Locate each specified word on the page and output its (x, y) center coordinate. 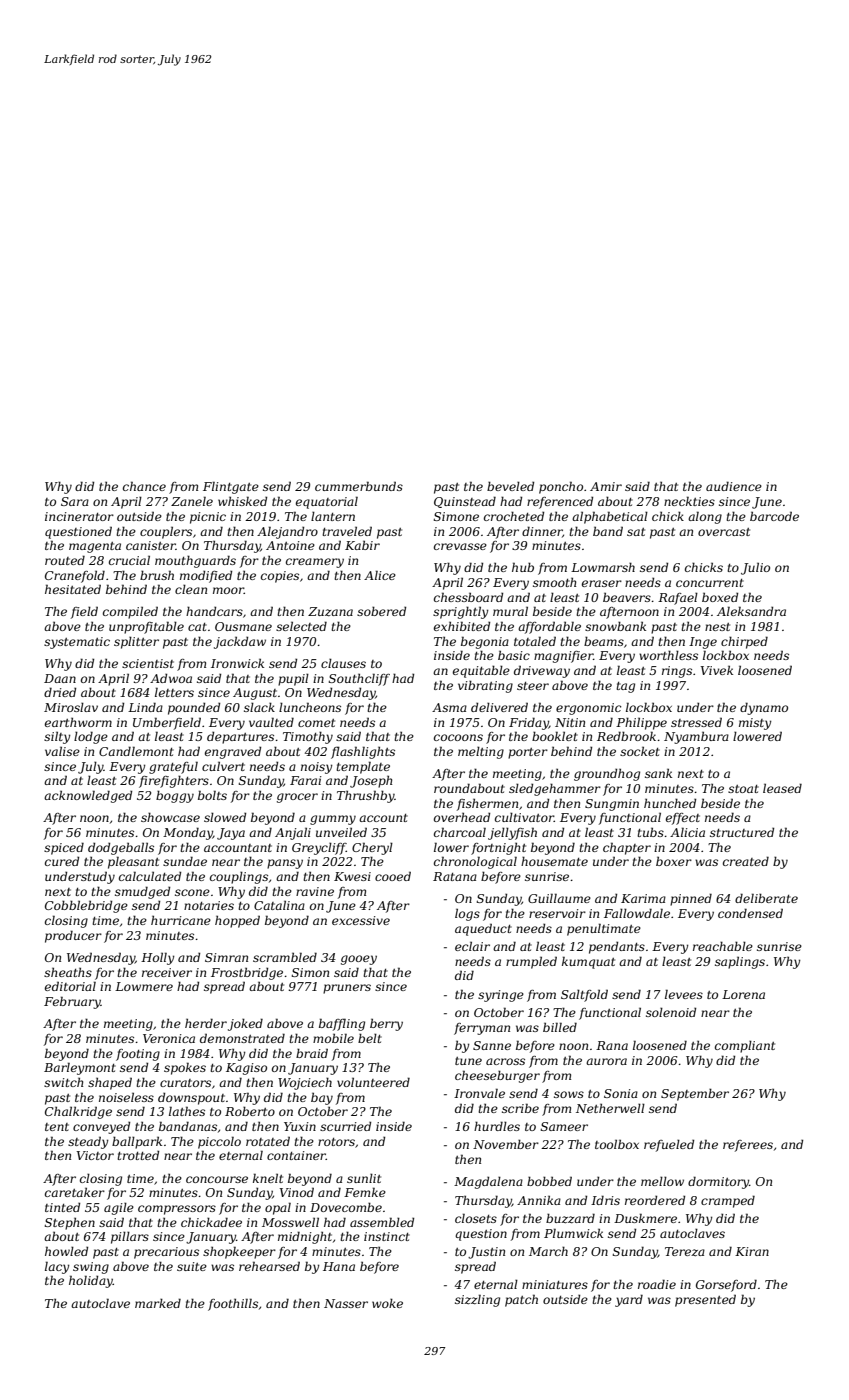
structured (742, 832)
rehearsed (269, 1266)
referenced (560, 502)
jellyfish (512, 833)
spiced (64, 848)
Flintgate (231, 487)
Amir (606, 486)
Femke (365, 1192)
